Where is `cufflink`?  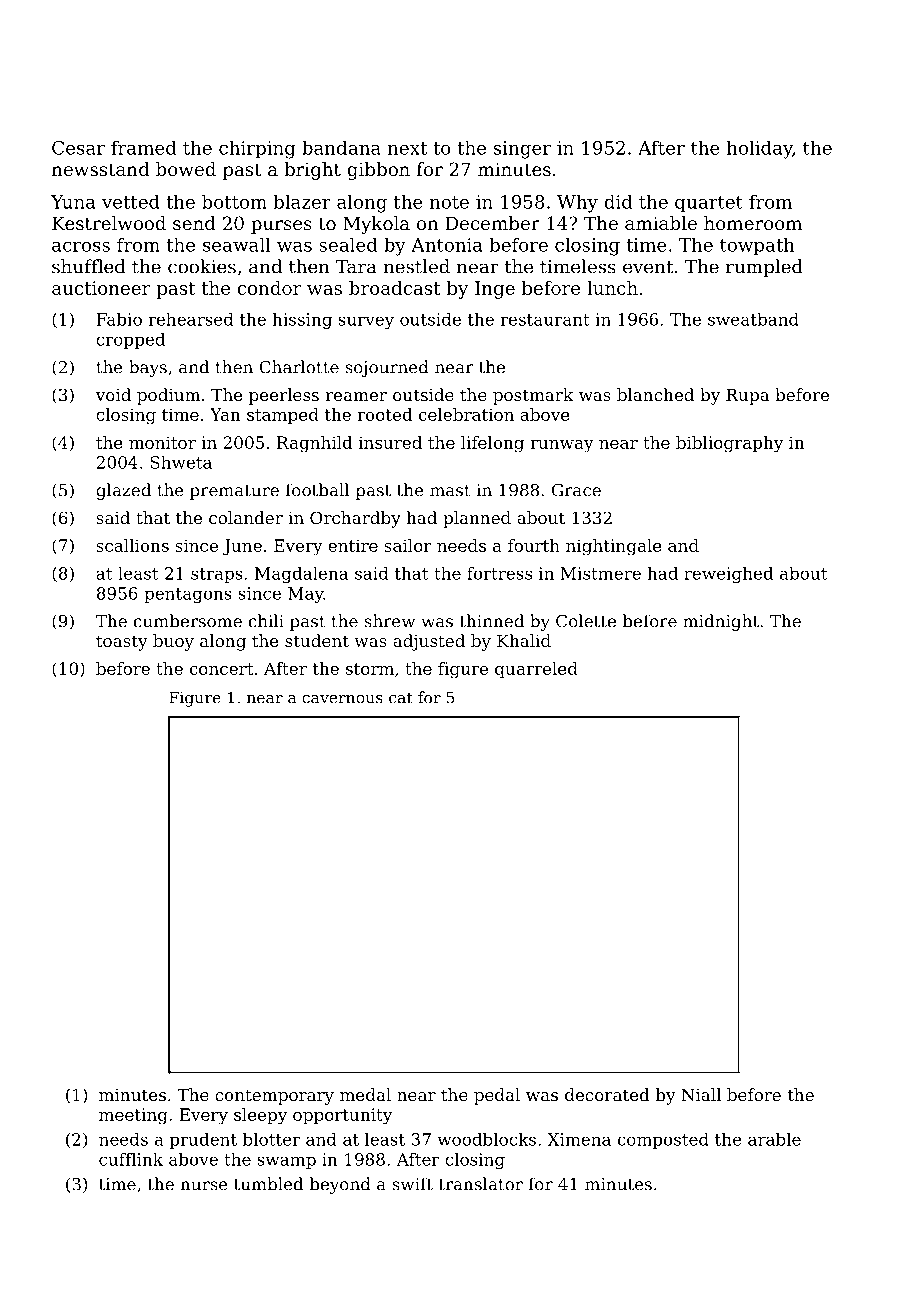 cufflink is located at coordinates (131, 1159).
